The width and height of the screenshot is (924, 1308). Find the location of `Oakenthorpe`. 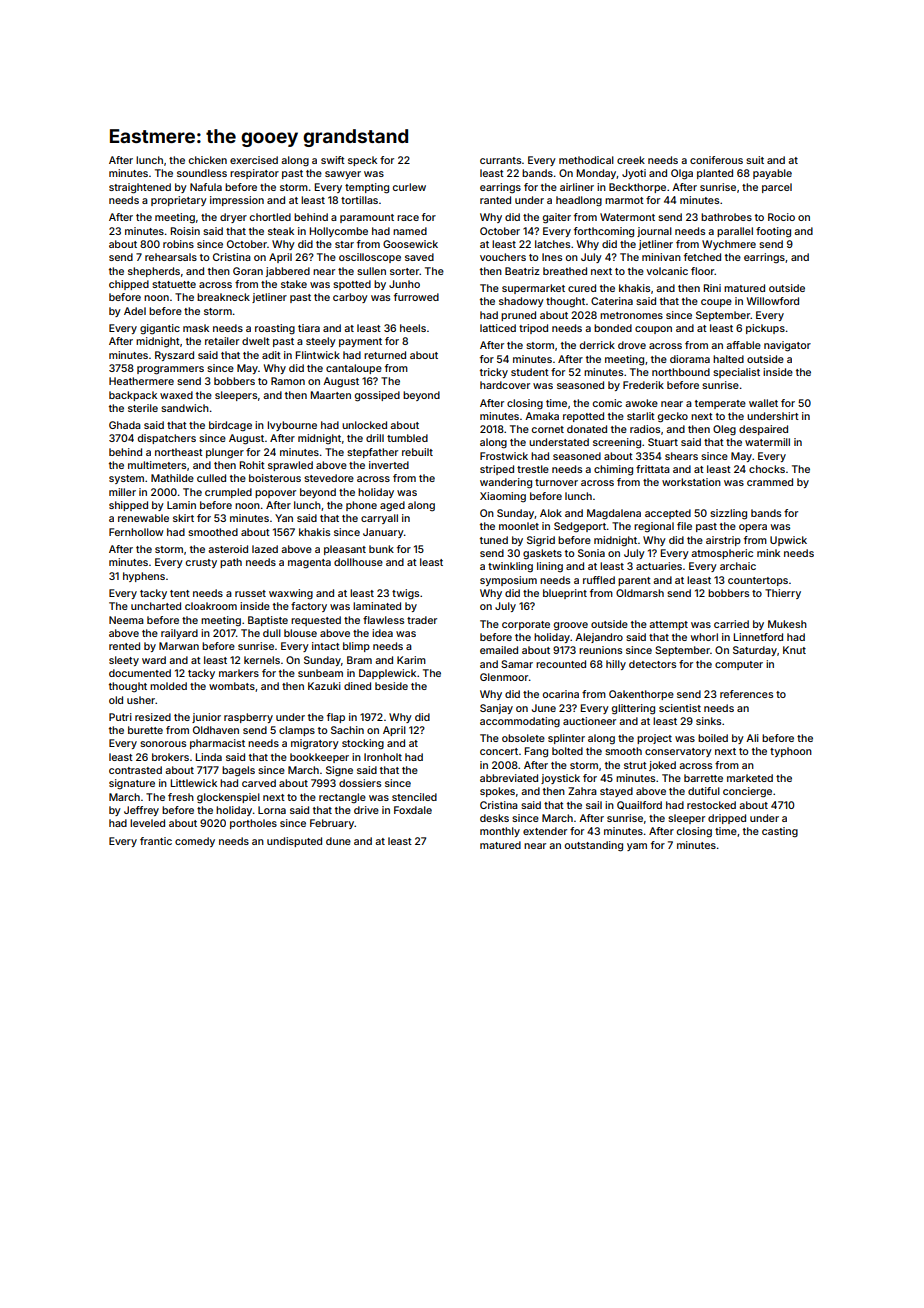

Oakenthorpe is located at coordinates (641, 695).
